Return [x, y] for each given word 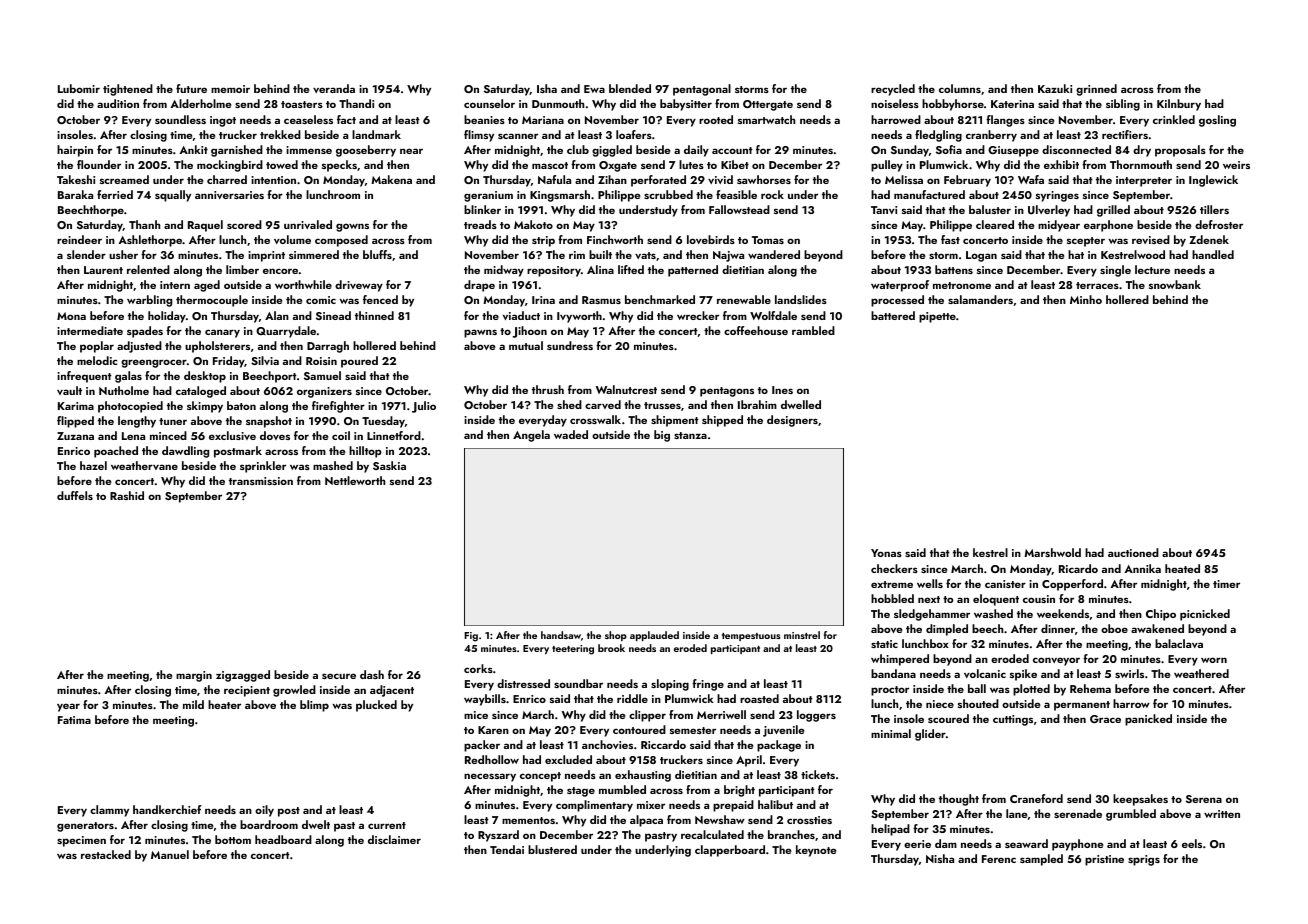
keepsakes [1140, 800]
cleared [995, 224]
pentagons [727, 392]
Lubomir [79, 88]
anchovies [607, 744]
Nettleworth [355, 480]
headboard [283, 839]
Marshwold [1052, 552]
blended [630, 88]
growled [294, 691]
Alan [277, 315]
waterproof [900, 286]
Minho [1086, 299]
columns [960, 88]
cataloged [201, 392]
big [662, 436]
